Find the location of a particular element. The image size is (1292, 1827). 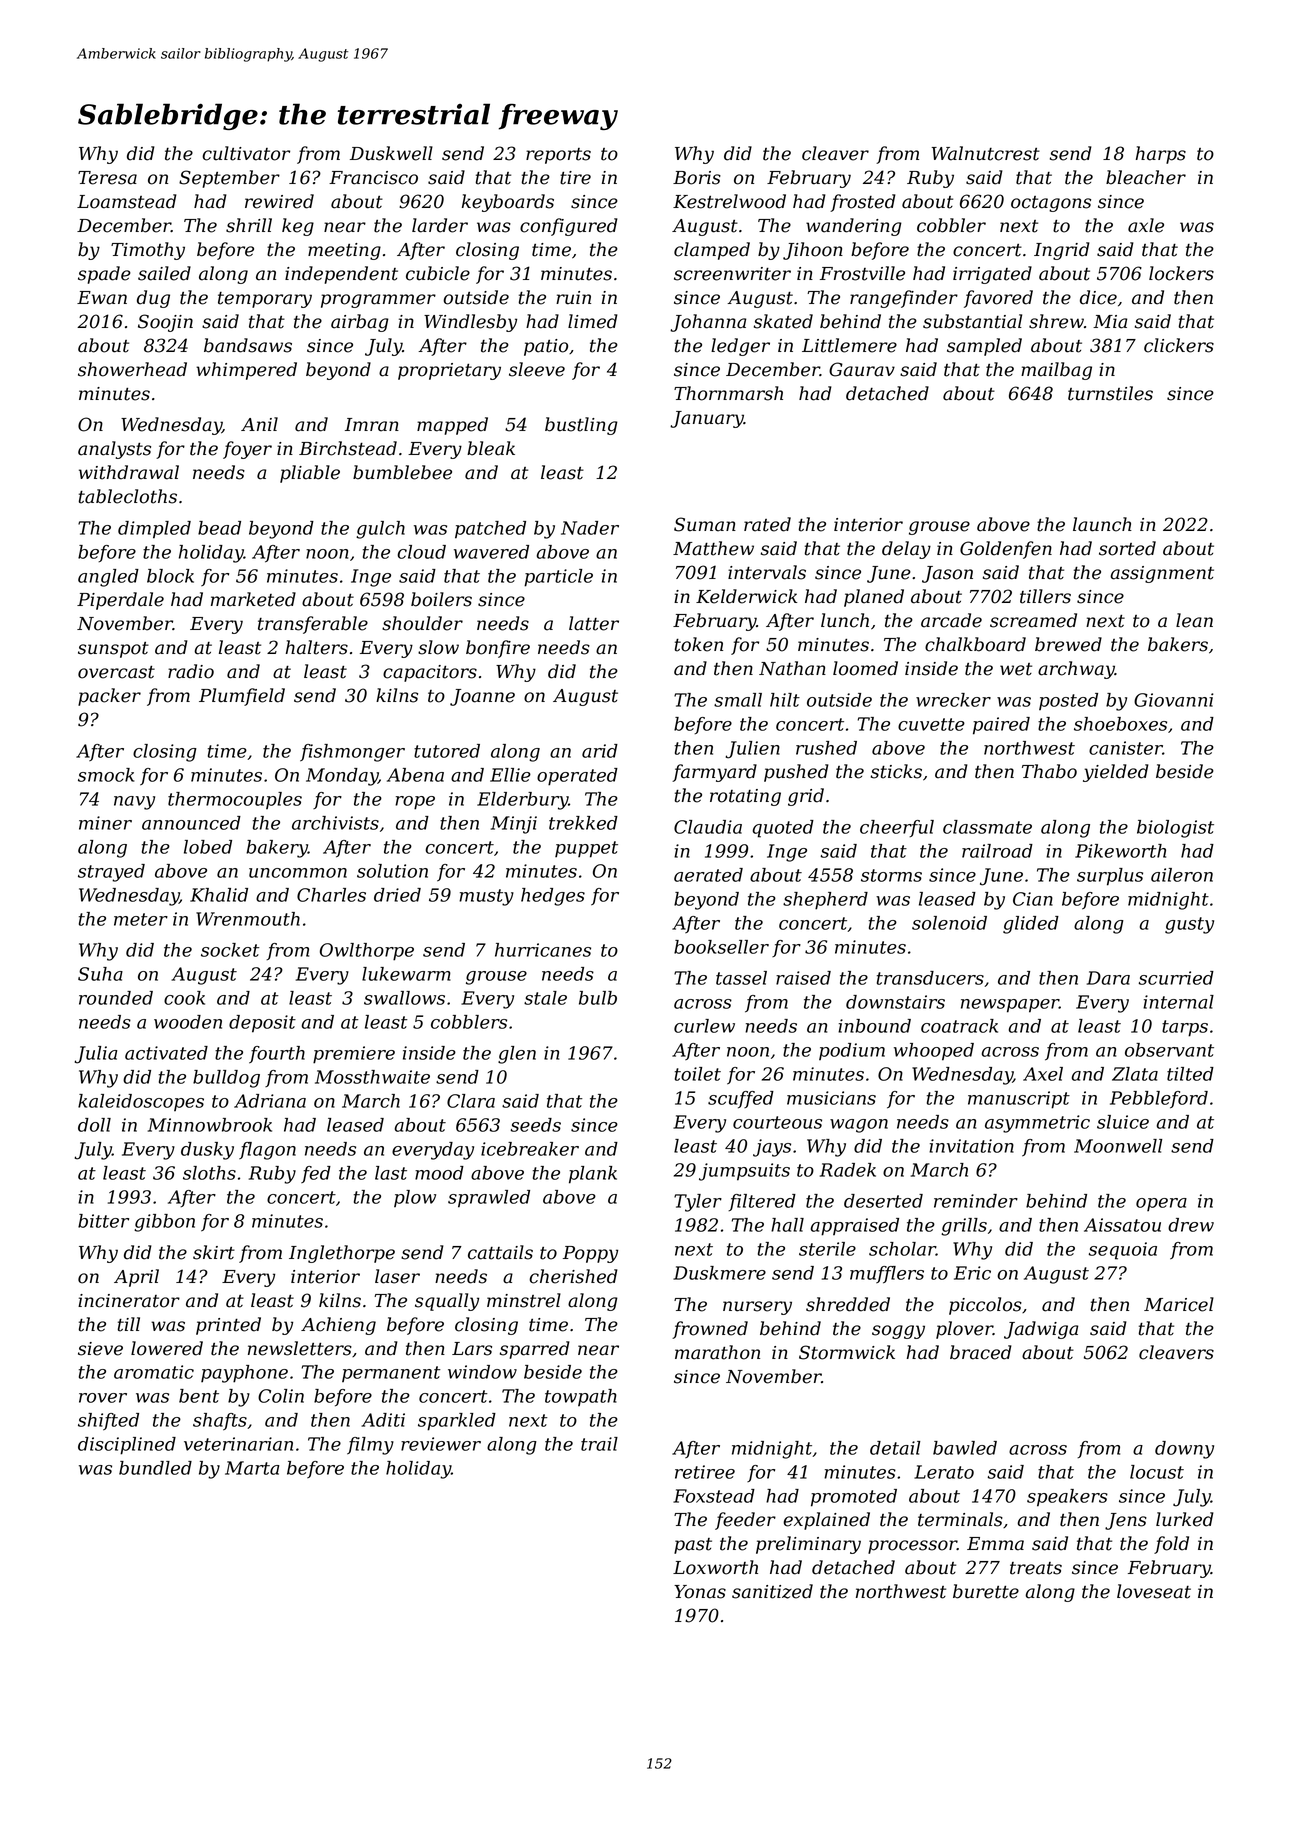

trail is located at coordinates (599, 1444).
